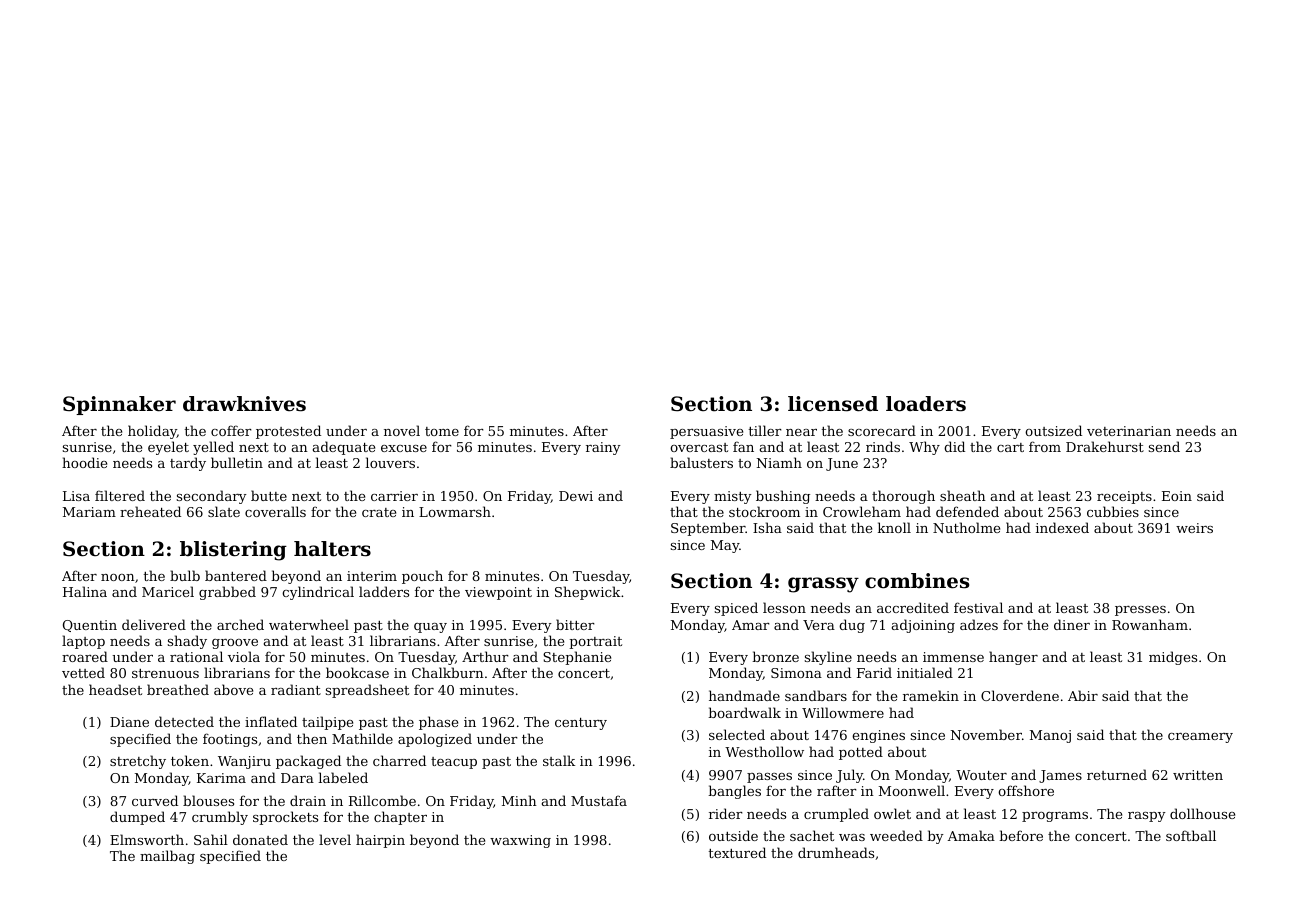 This screenshot has width=1308, height=924. I want to click on blouses, so click(208, 800).
